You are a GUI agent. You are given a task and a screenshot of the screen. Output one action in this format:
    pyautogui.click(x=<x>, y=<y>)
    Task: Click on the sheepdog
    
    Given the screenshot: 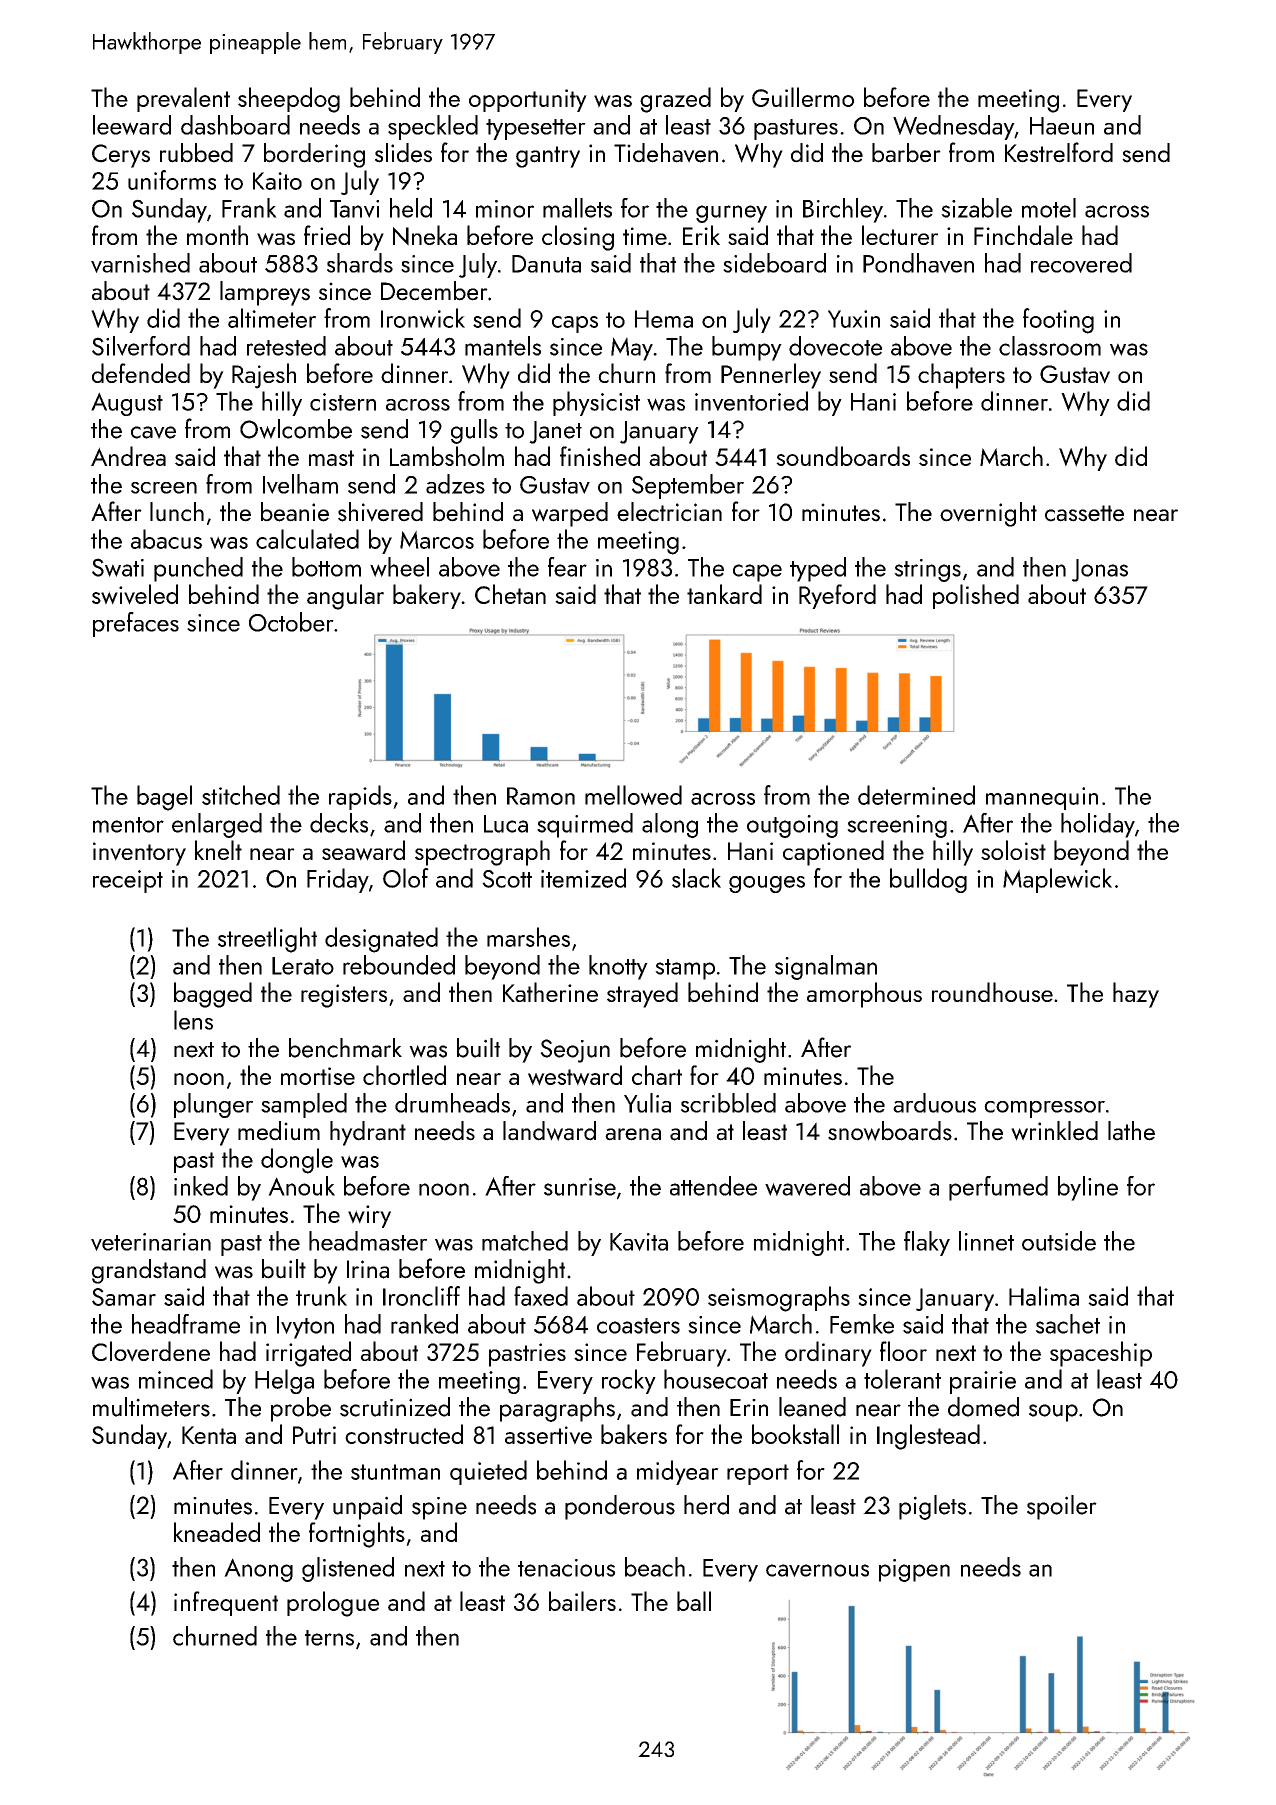 What is the action you would take?
    pyautogui.click(x=289, y=100)
